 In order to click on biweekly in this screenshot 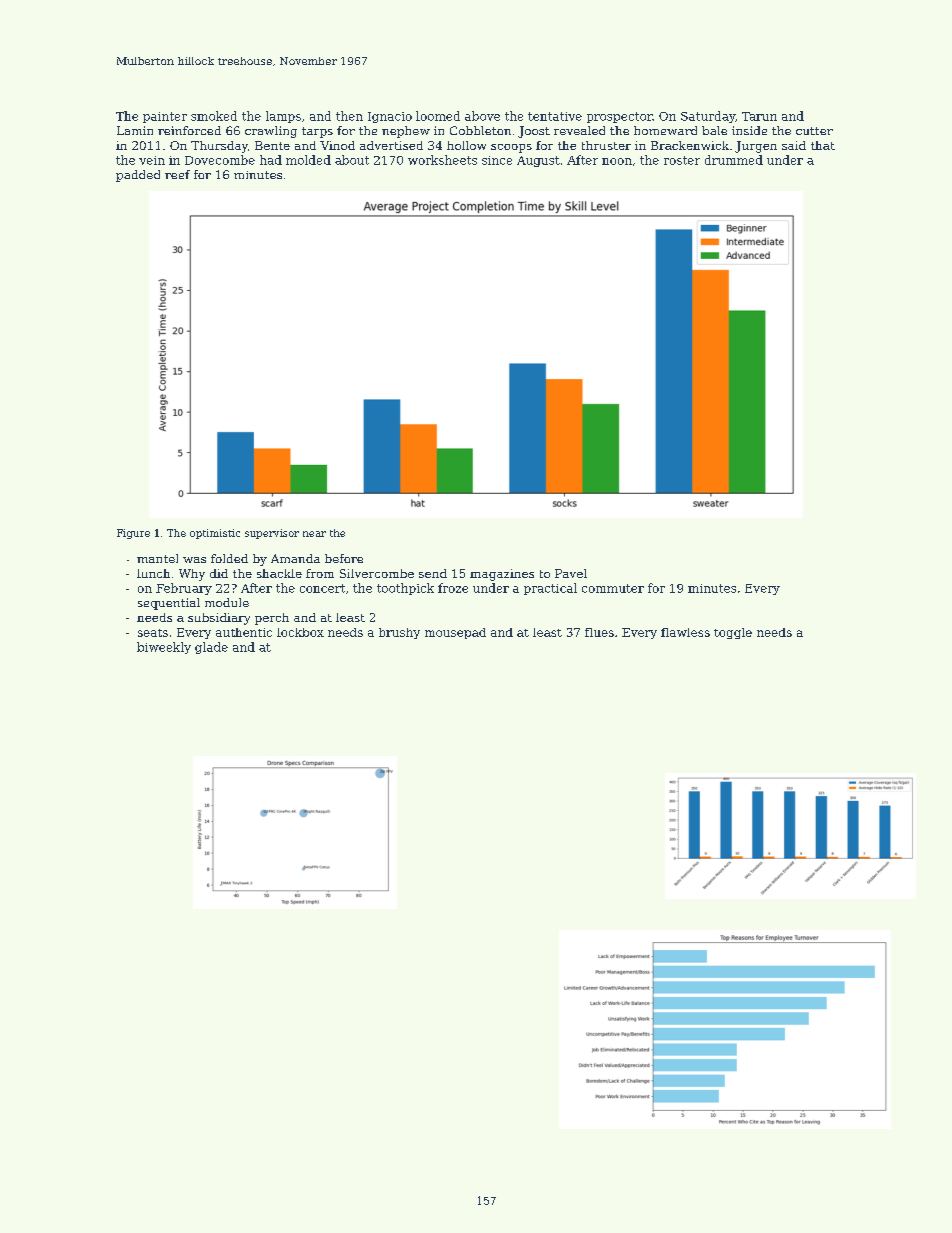, I will do `click(164, 648)`.
